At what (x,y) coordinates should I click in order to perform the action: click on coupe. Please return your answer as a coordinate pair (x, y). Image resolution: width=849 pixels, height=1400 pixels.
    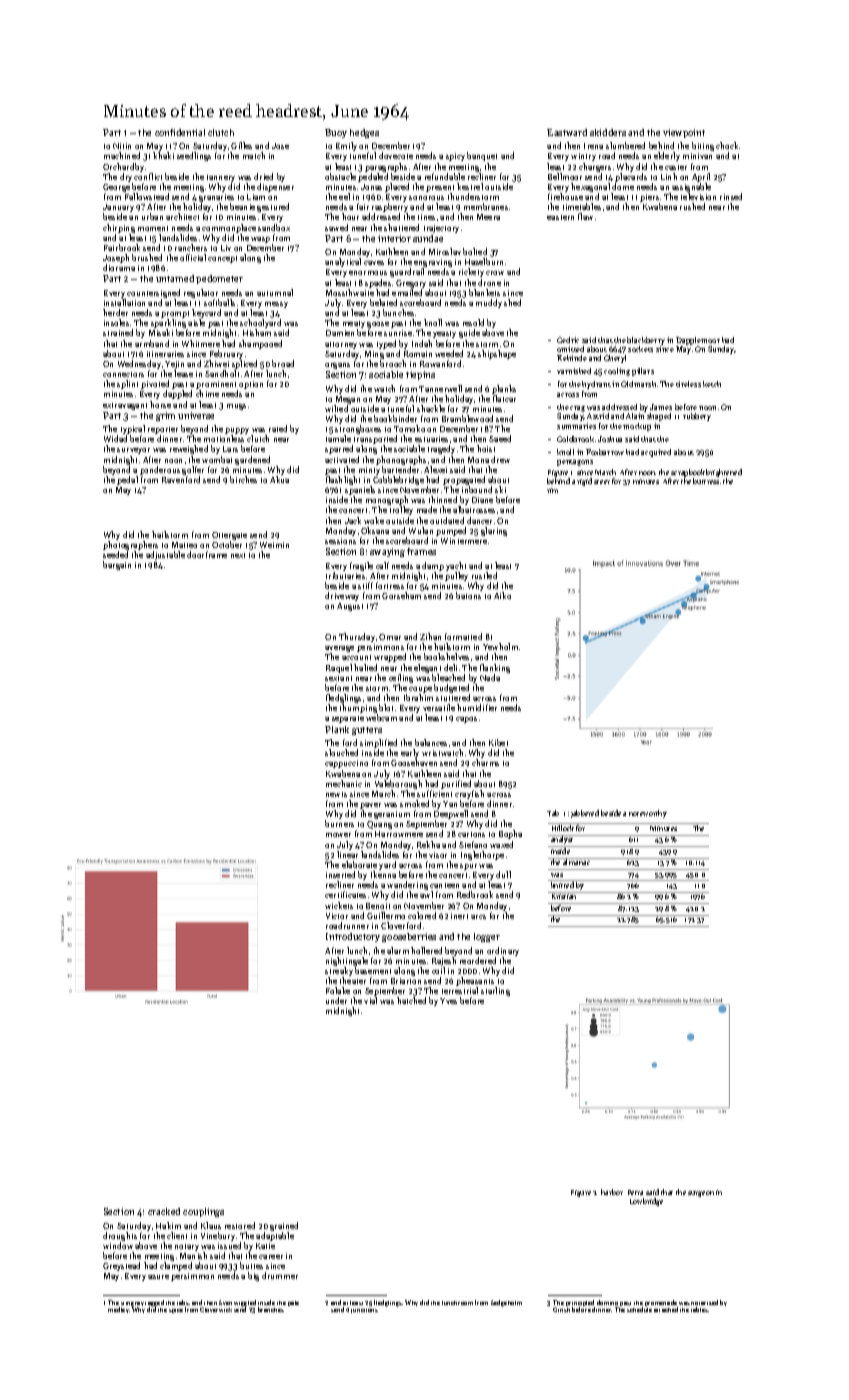
    Looking at the image, I should click on (420, 690).
